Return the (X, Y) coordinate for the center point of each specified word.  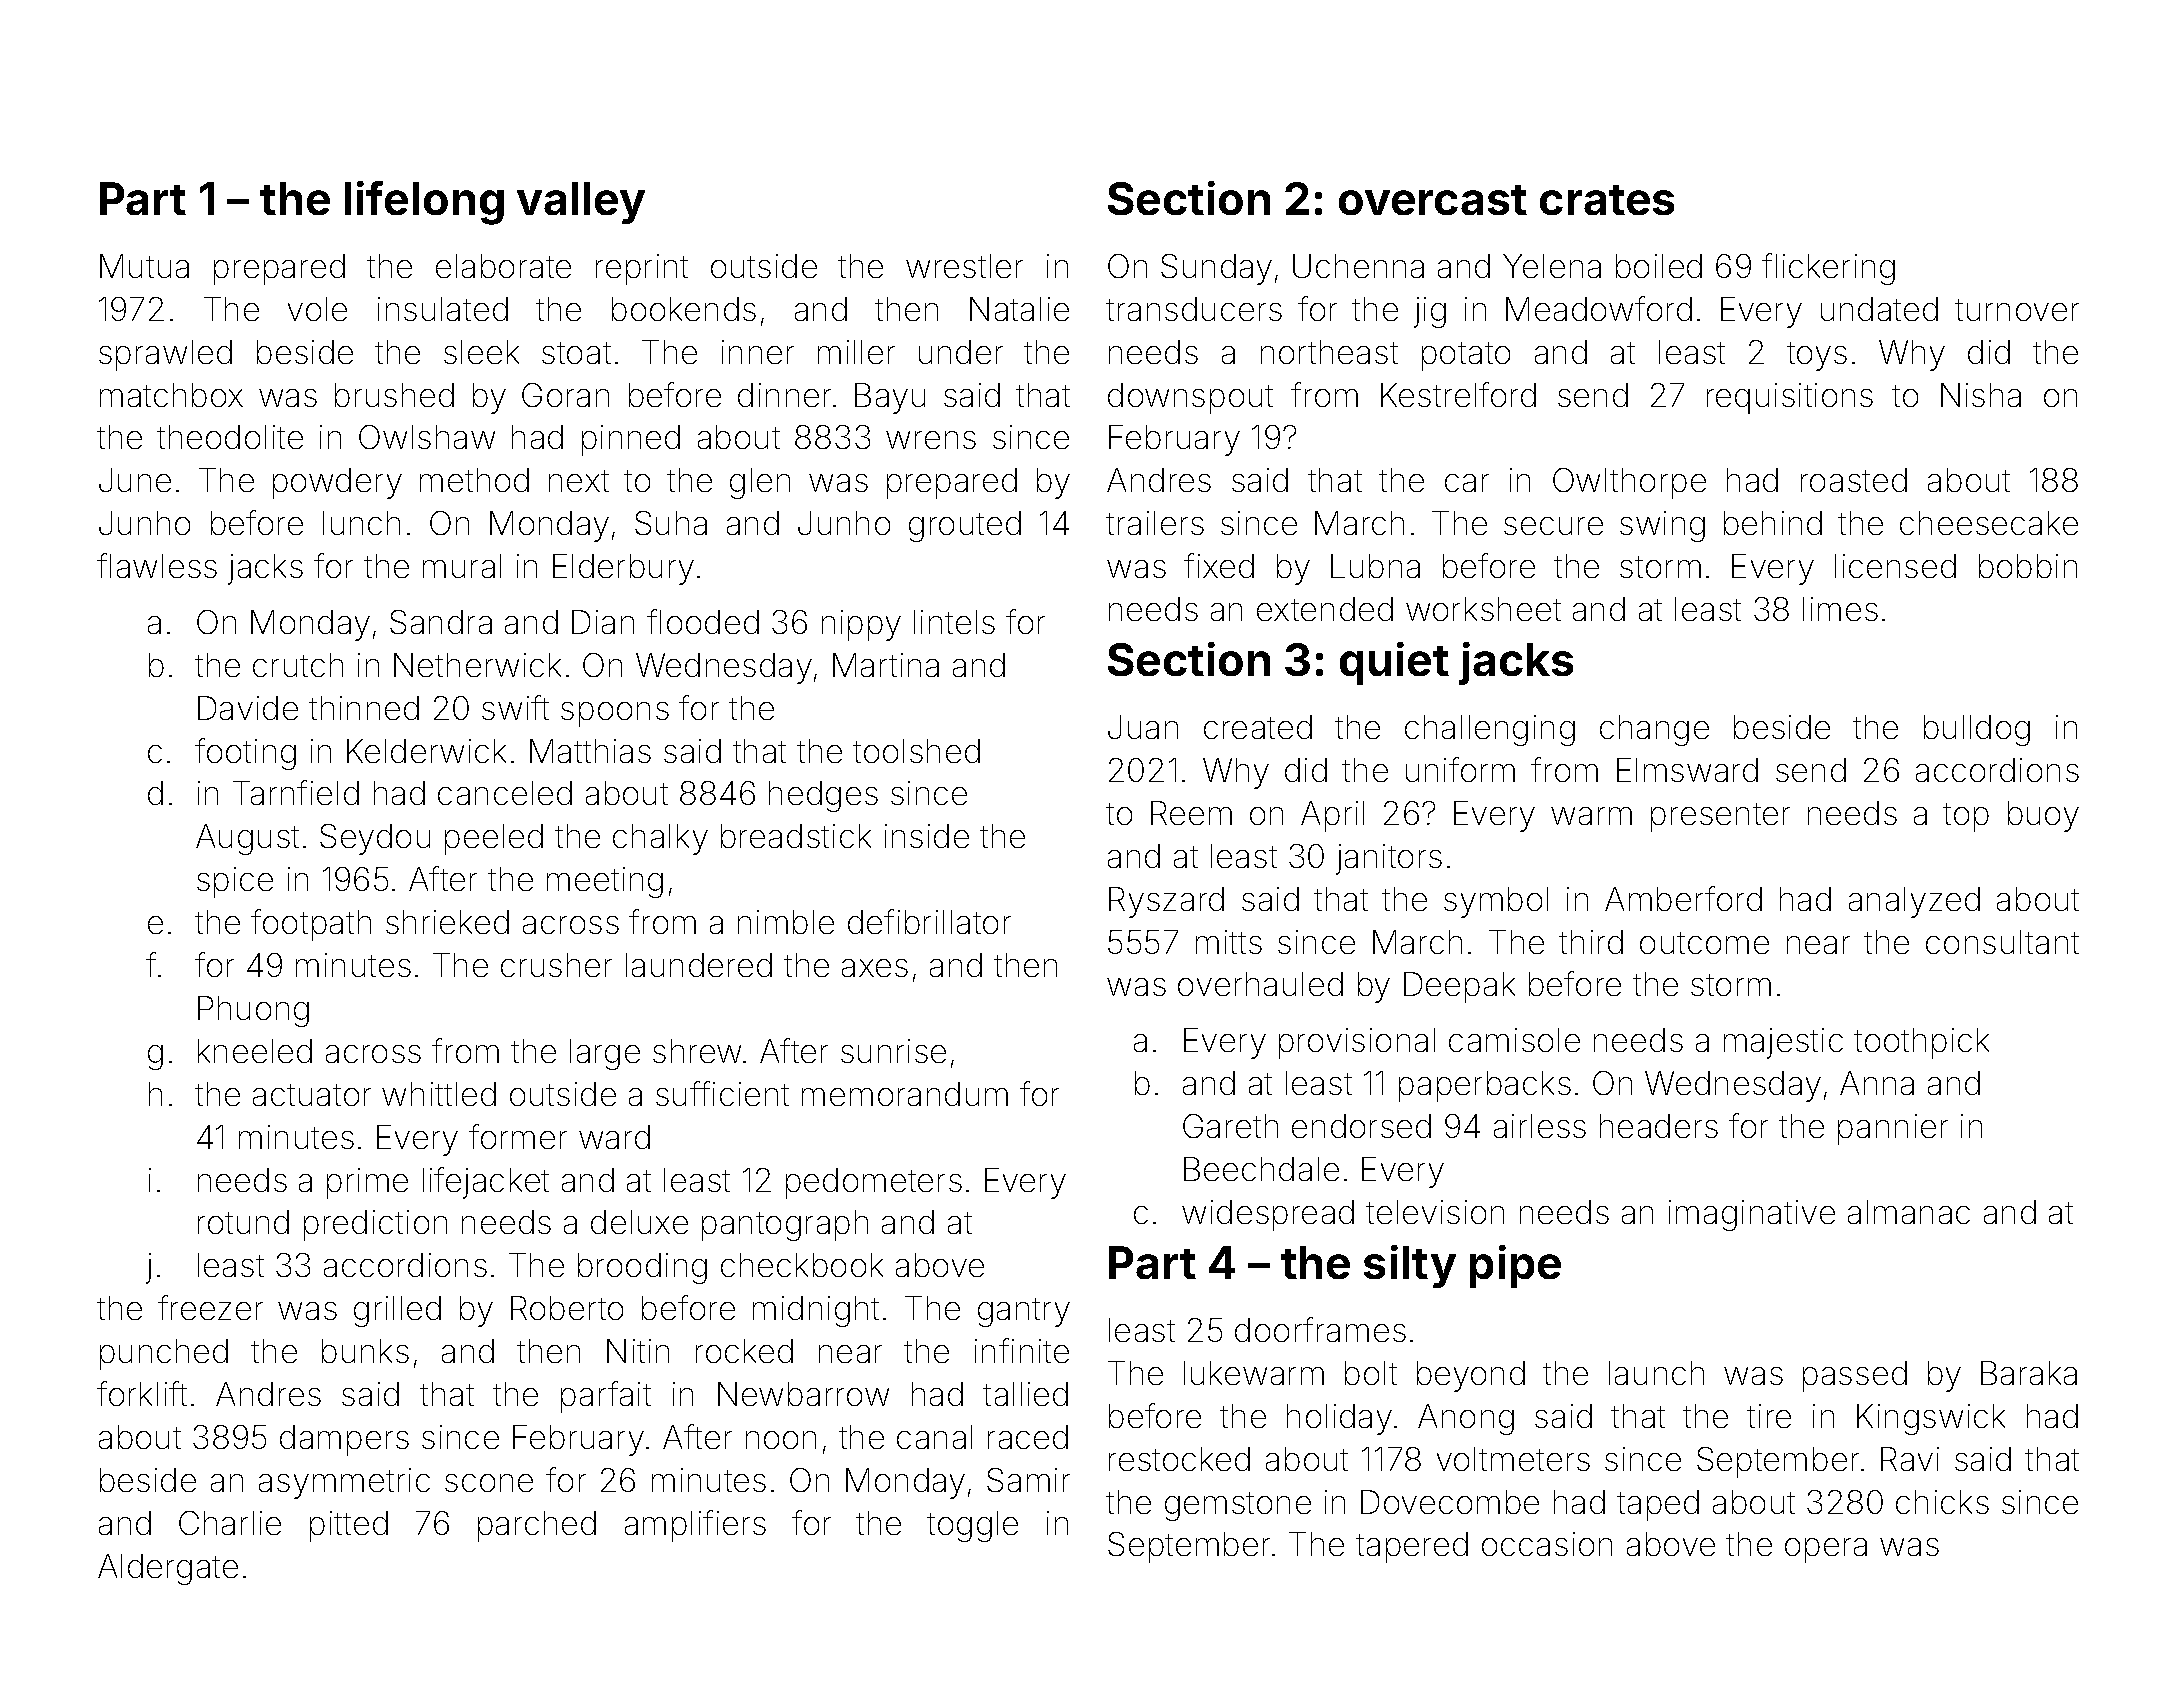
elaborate (503, 266)
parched (537, 1526)
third (1591, 942)
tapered (1412, 1547)
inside (927, 836)
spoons (615, 714)
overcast (1433, 200)
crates (1607, 200)
